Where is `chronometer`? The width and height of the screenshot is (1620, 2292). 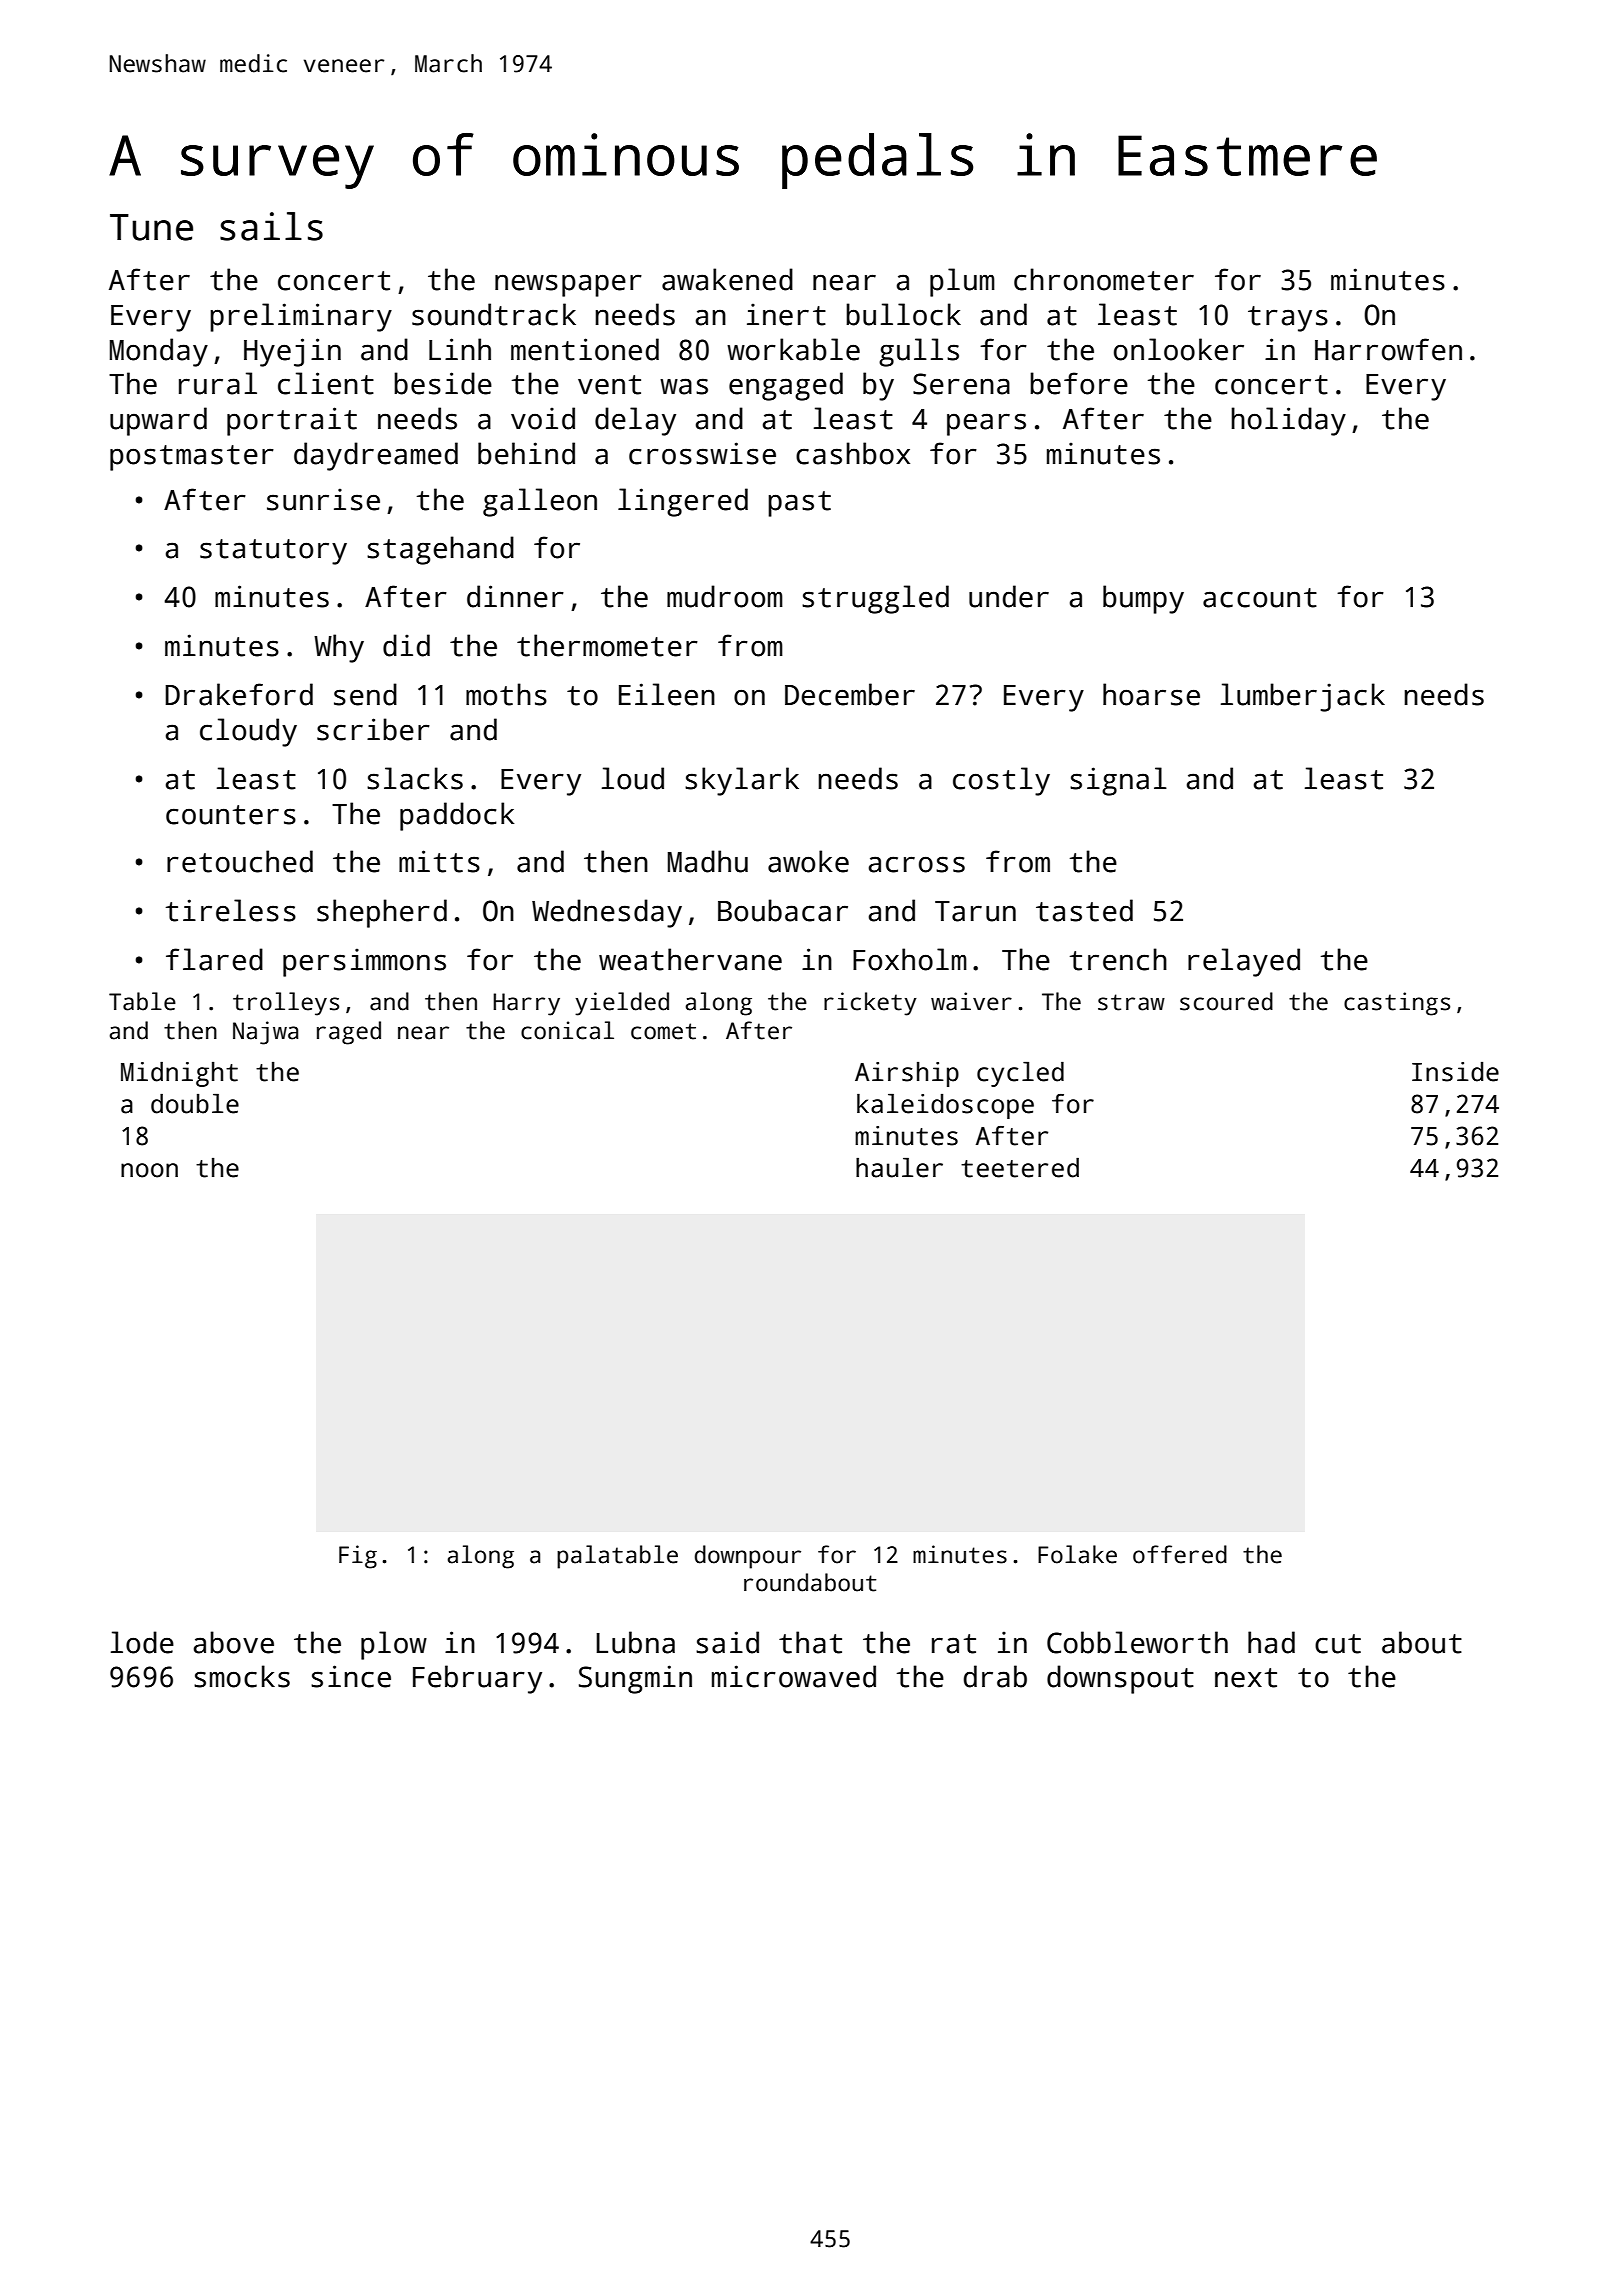 chronometer is located at coordinates (1104, 279).
